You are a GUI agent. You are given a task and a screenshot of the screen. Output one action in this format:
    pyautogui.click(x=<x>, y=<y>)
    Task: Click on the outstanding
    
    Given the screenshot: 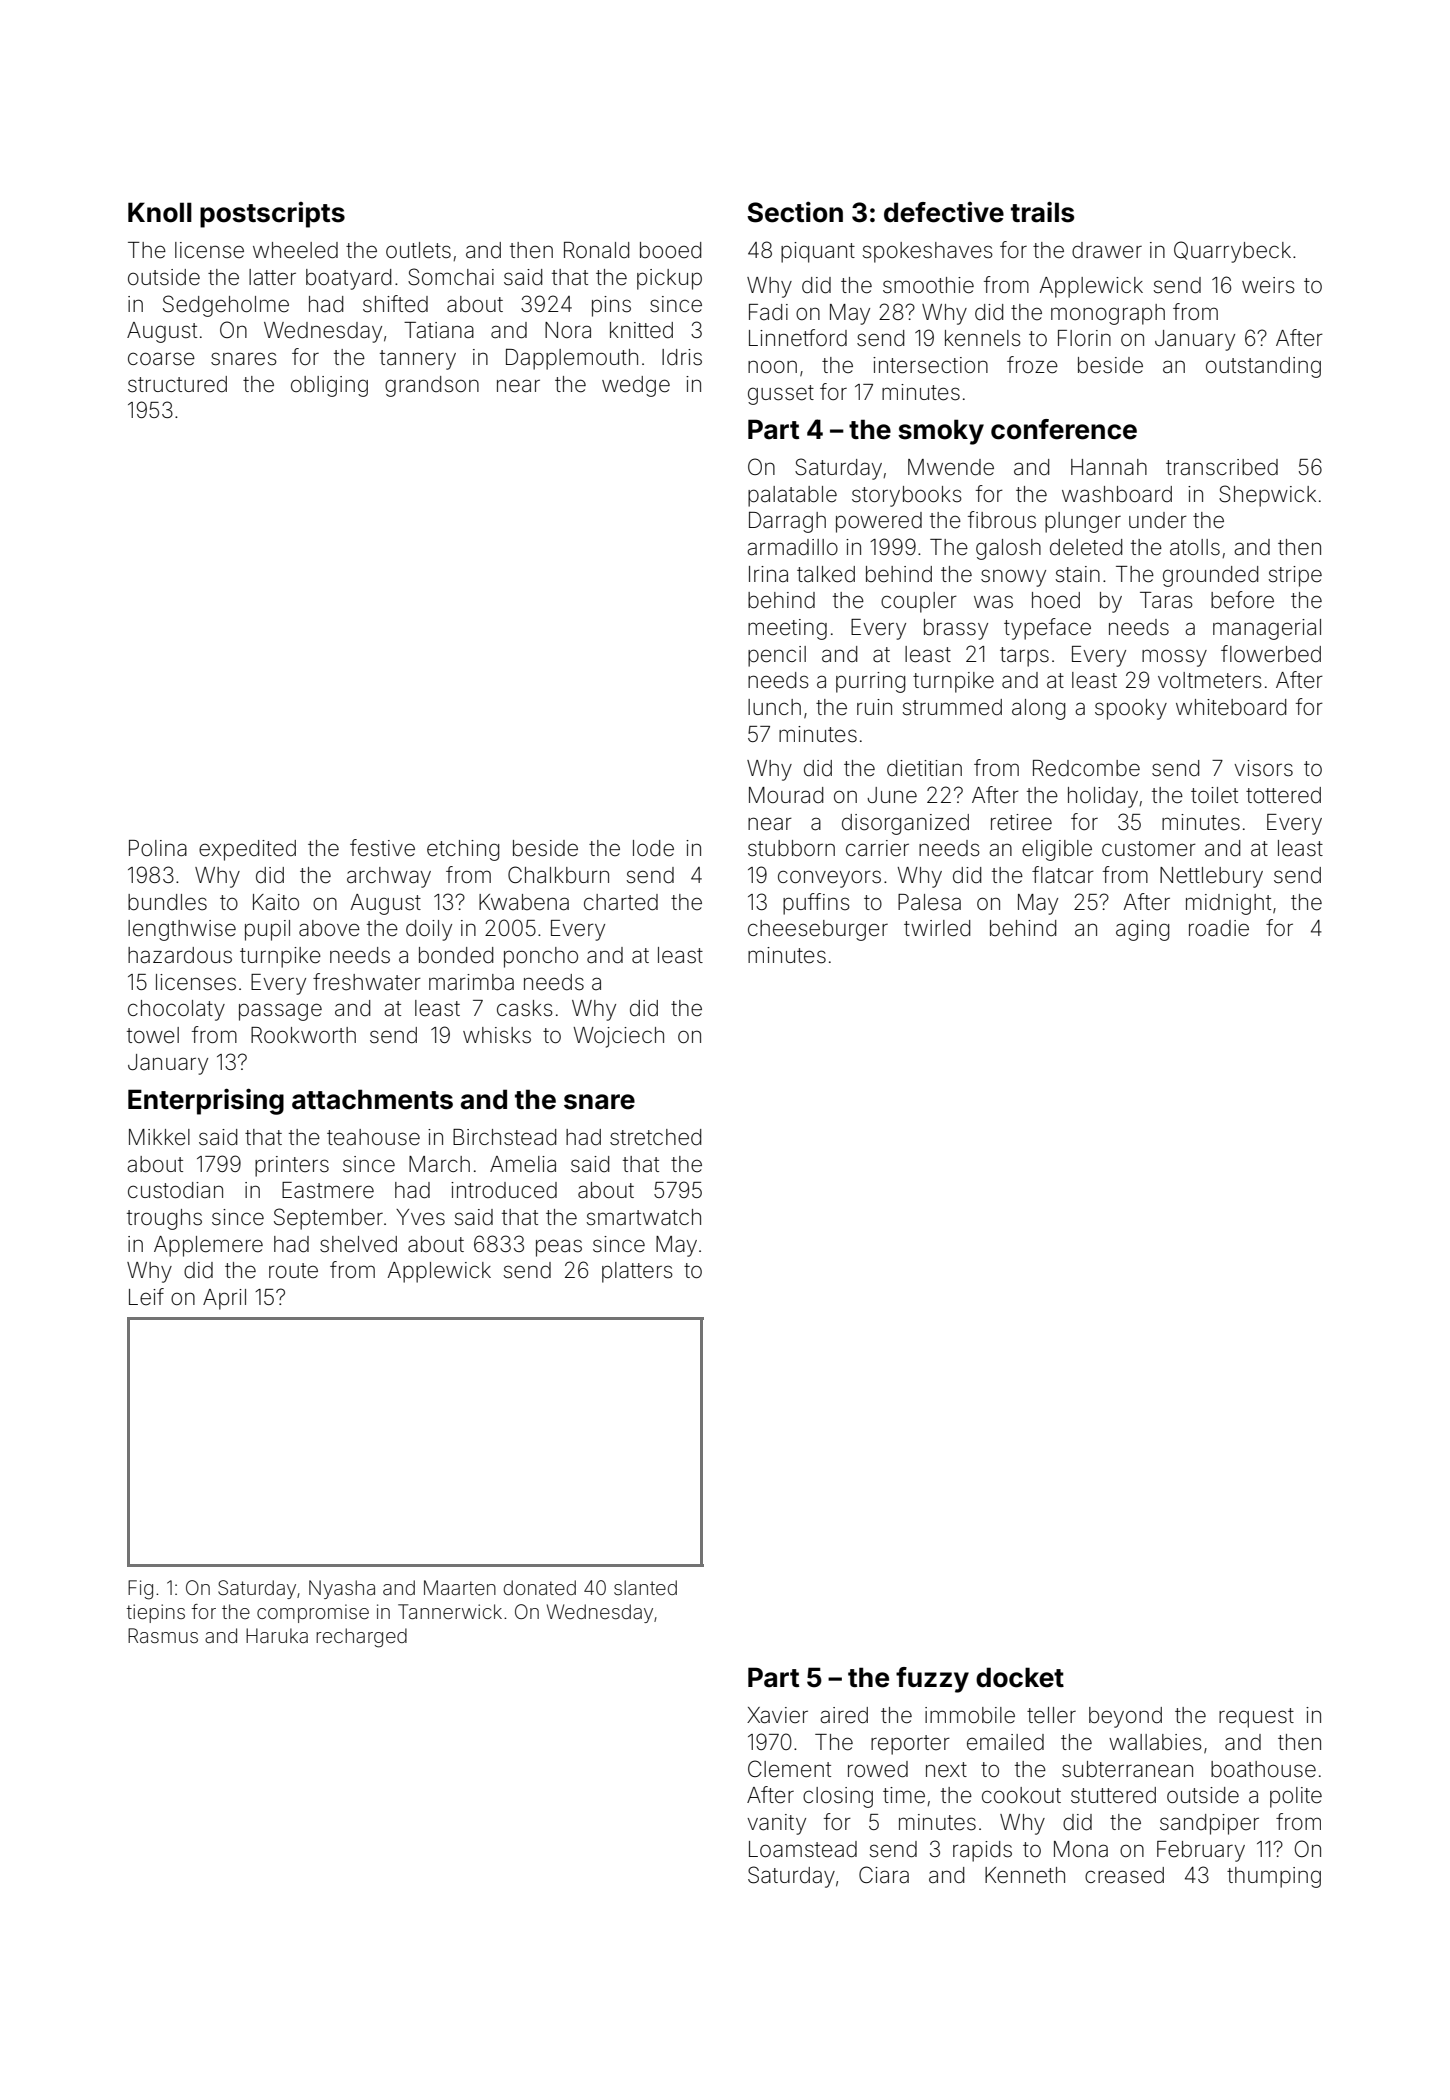 What is the action you would take?
    pyautogui.click(x=1263, y=367)
